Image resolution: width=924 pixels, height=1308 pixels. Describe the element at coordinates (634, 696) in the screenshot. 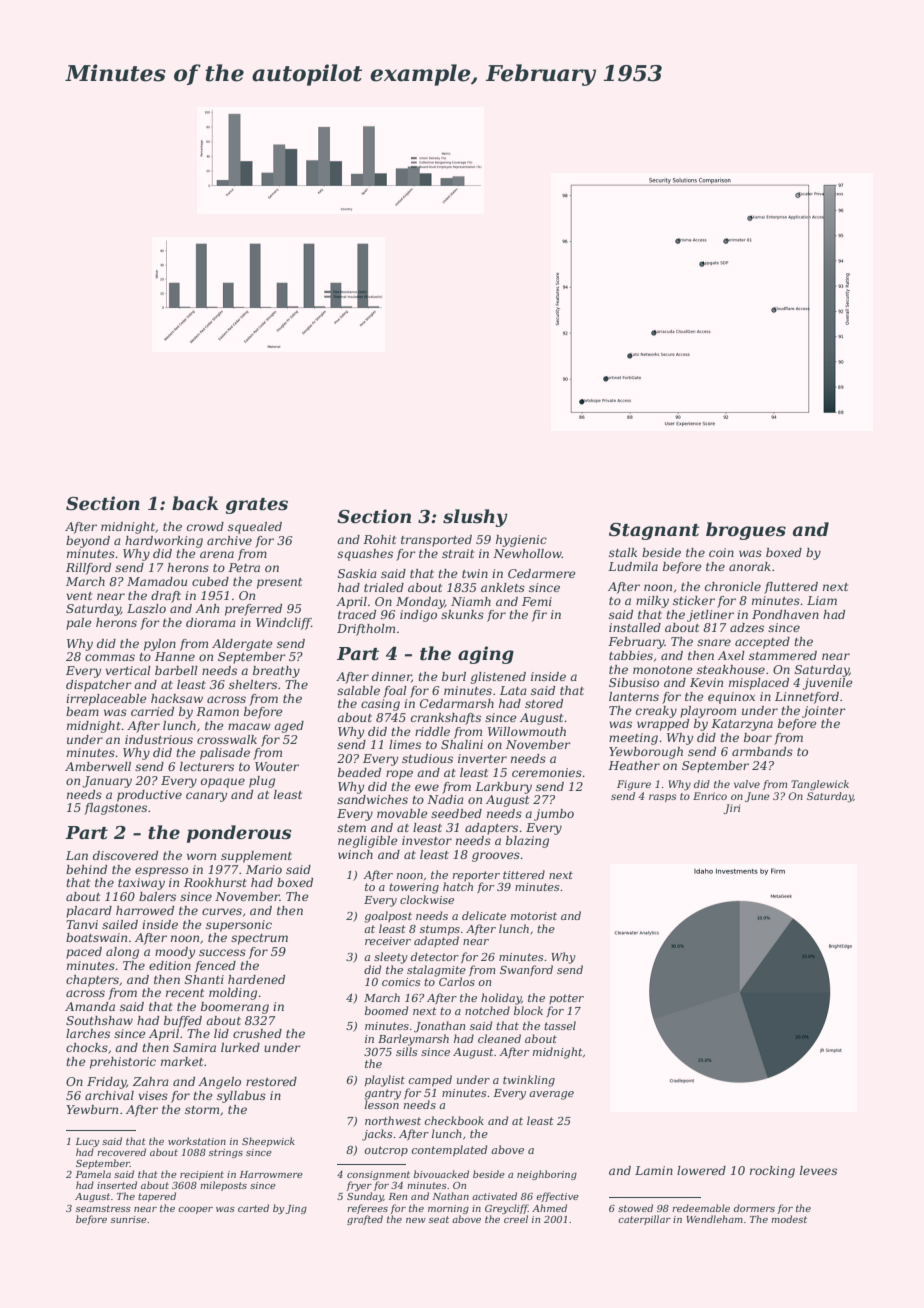

I see `lanterns` at that location.
